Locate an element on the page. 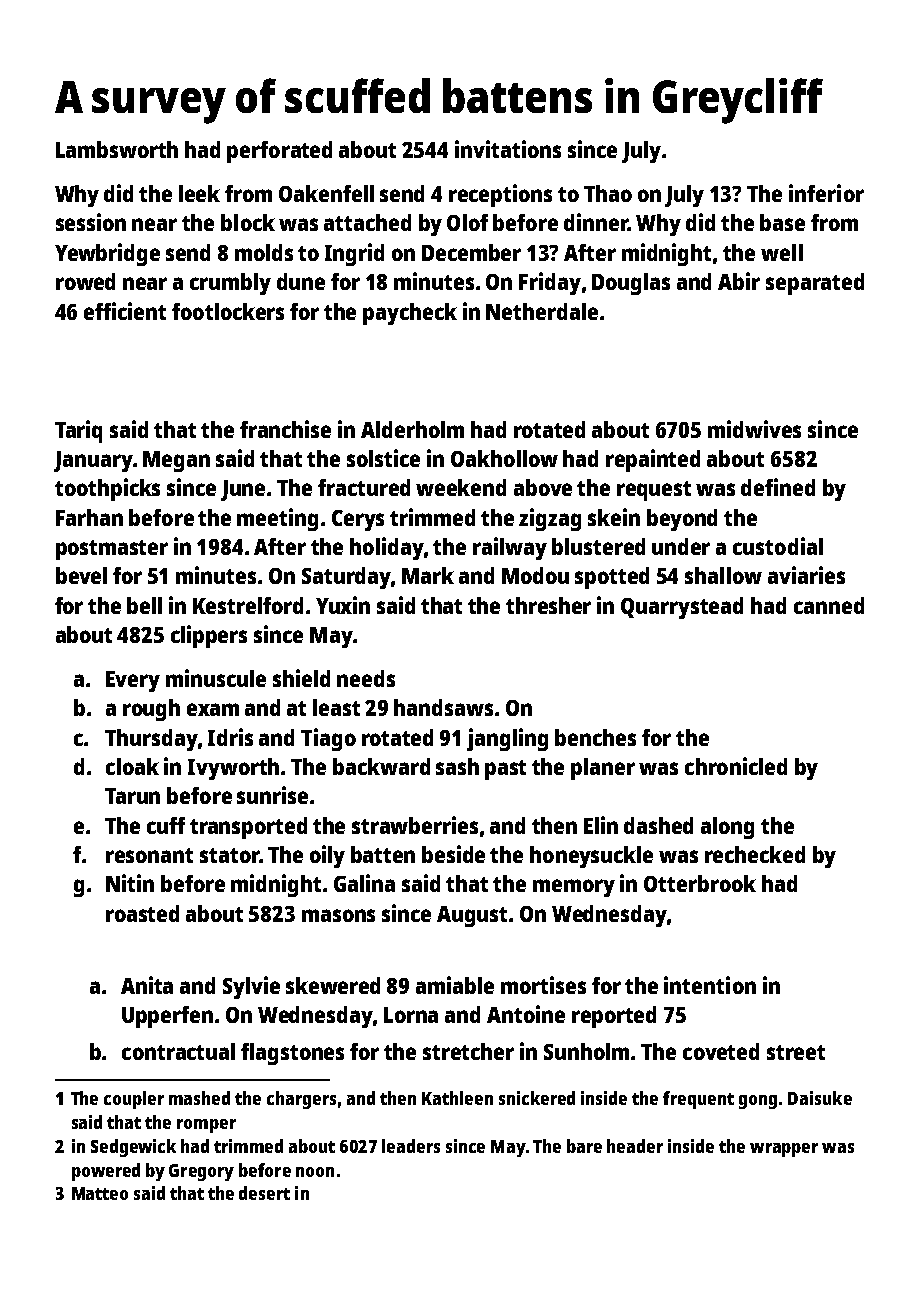 The width and height of the document is (924, 1311). benches is located at coordinates (595, 737).
